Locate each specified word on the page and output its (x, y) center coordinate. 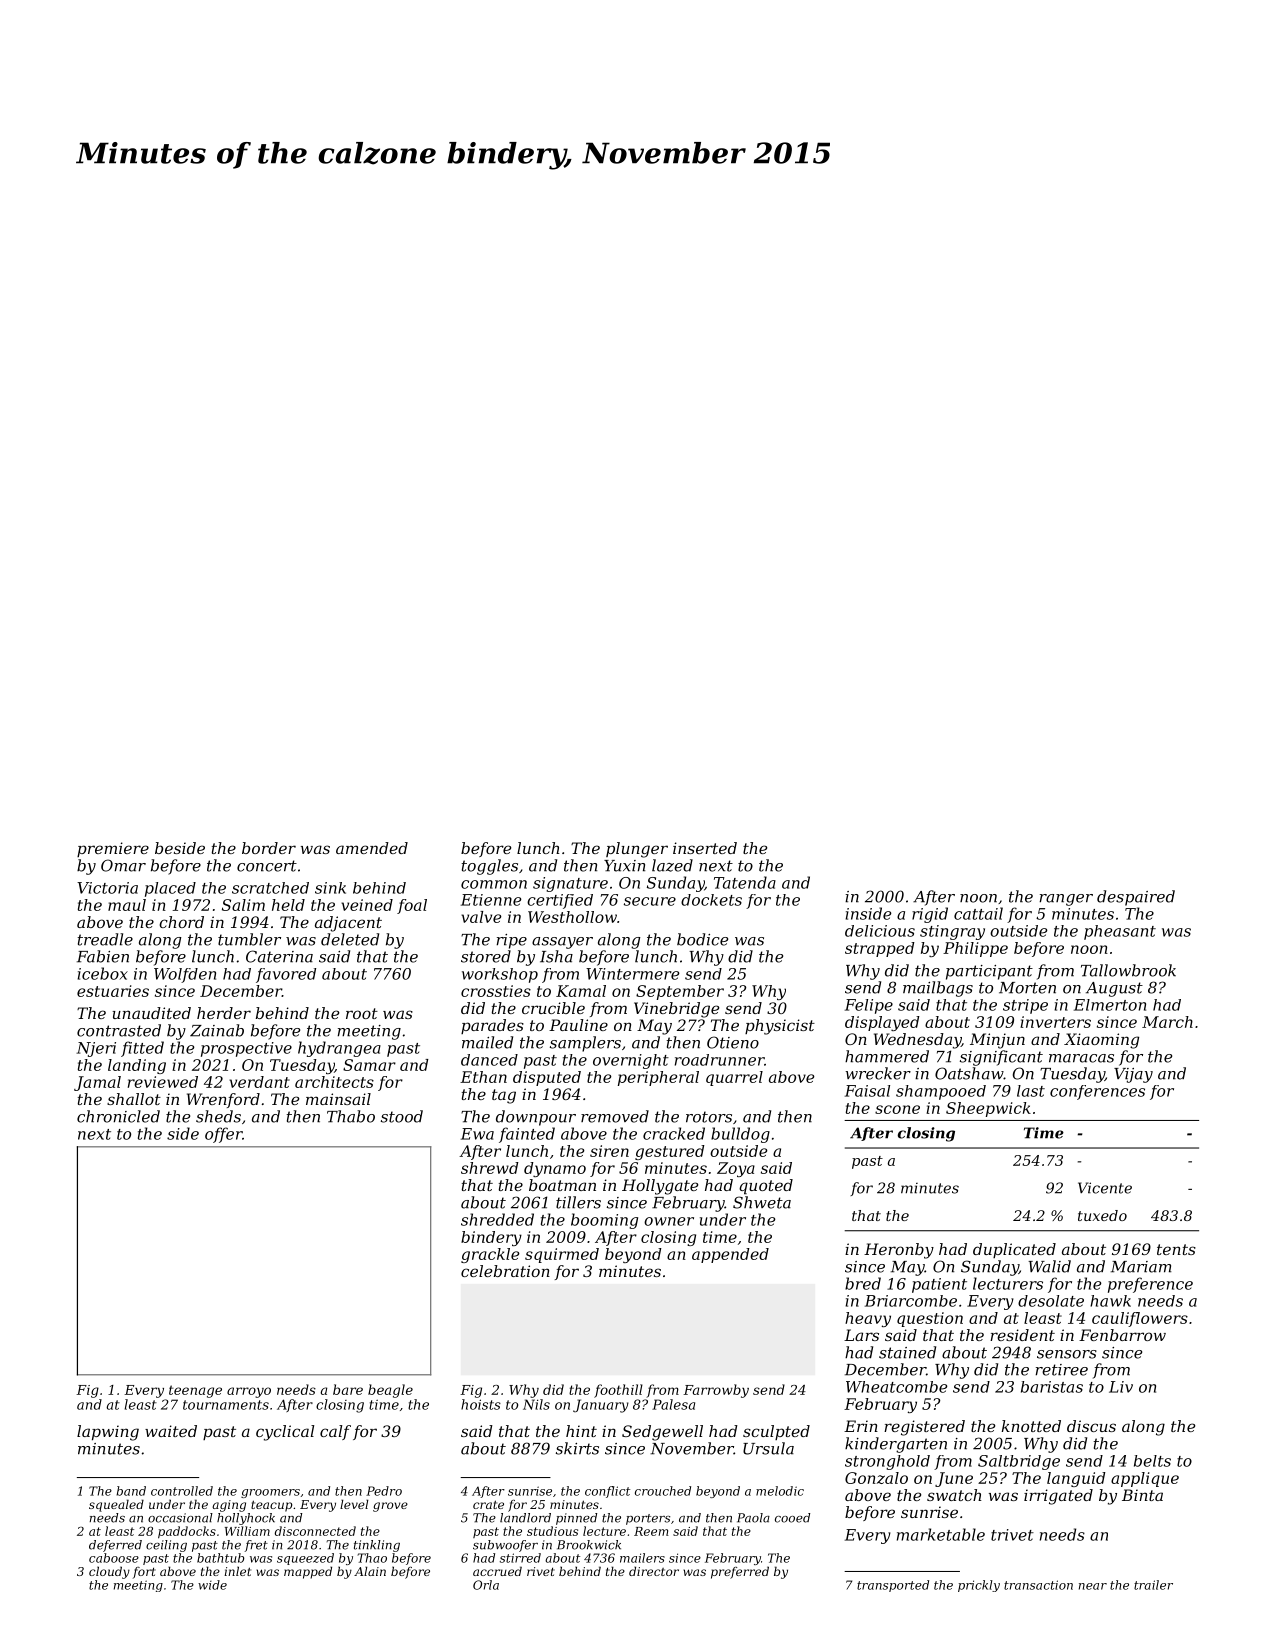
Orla (486, 1585)
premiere (113, 849)
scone (897, 1109)
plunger (637, 850)
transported (893, 1586)
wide (212, 1585)
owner (669, 1221)
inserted (705, 848)
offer (224, 1135)
